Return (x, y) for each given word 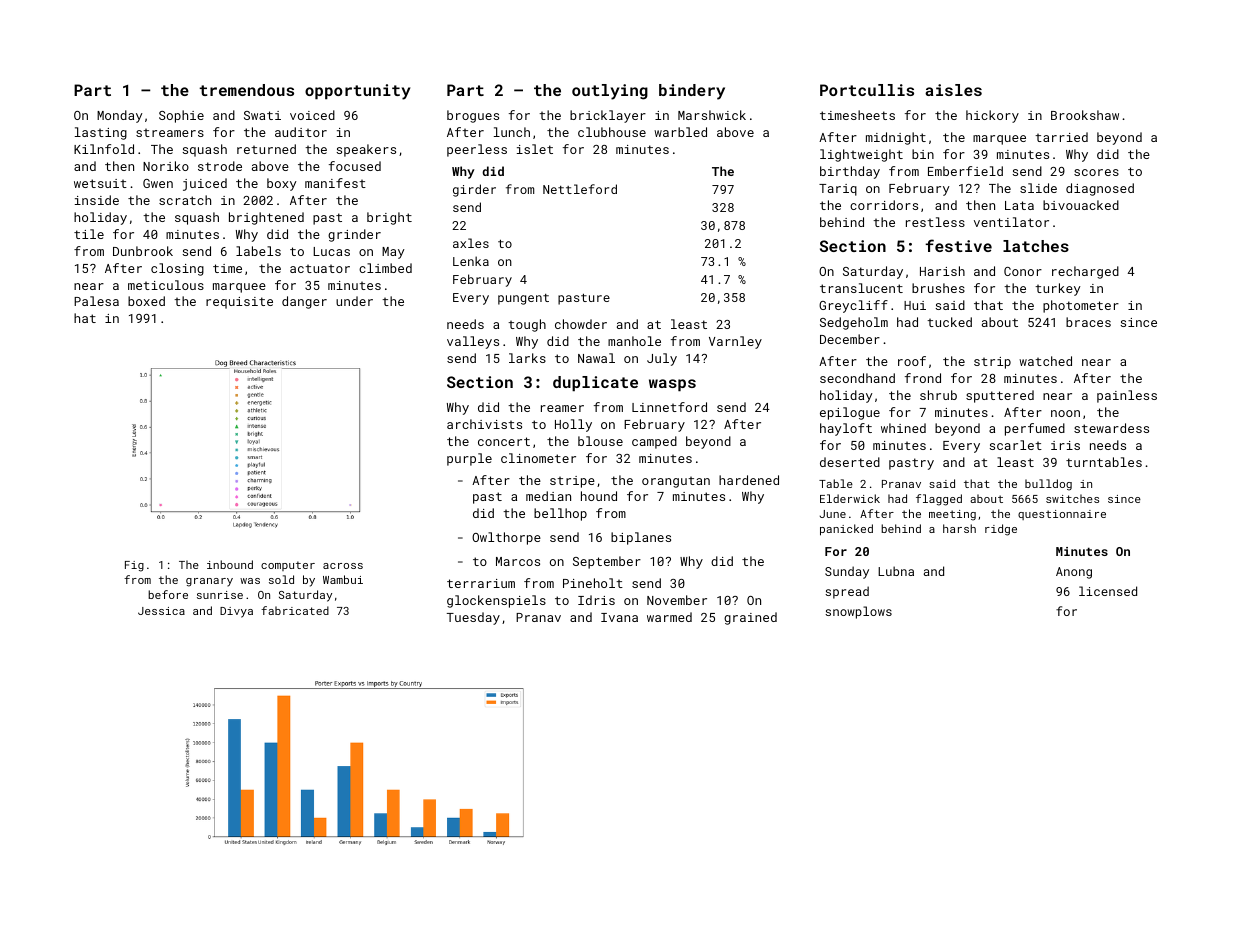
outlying (610, 92)
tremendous (246, 90)
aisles (953, 90)
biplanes (641, 538)
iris (1065, 445)
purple (469, 459)
